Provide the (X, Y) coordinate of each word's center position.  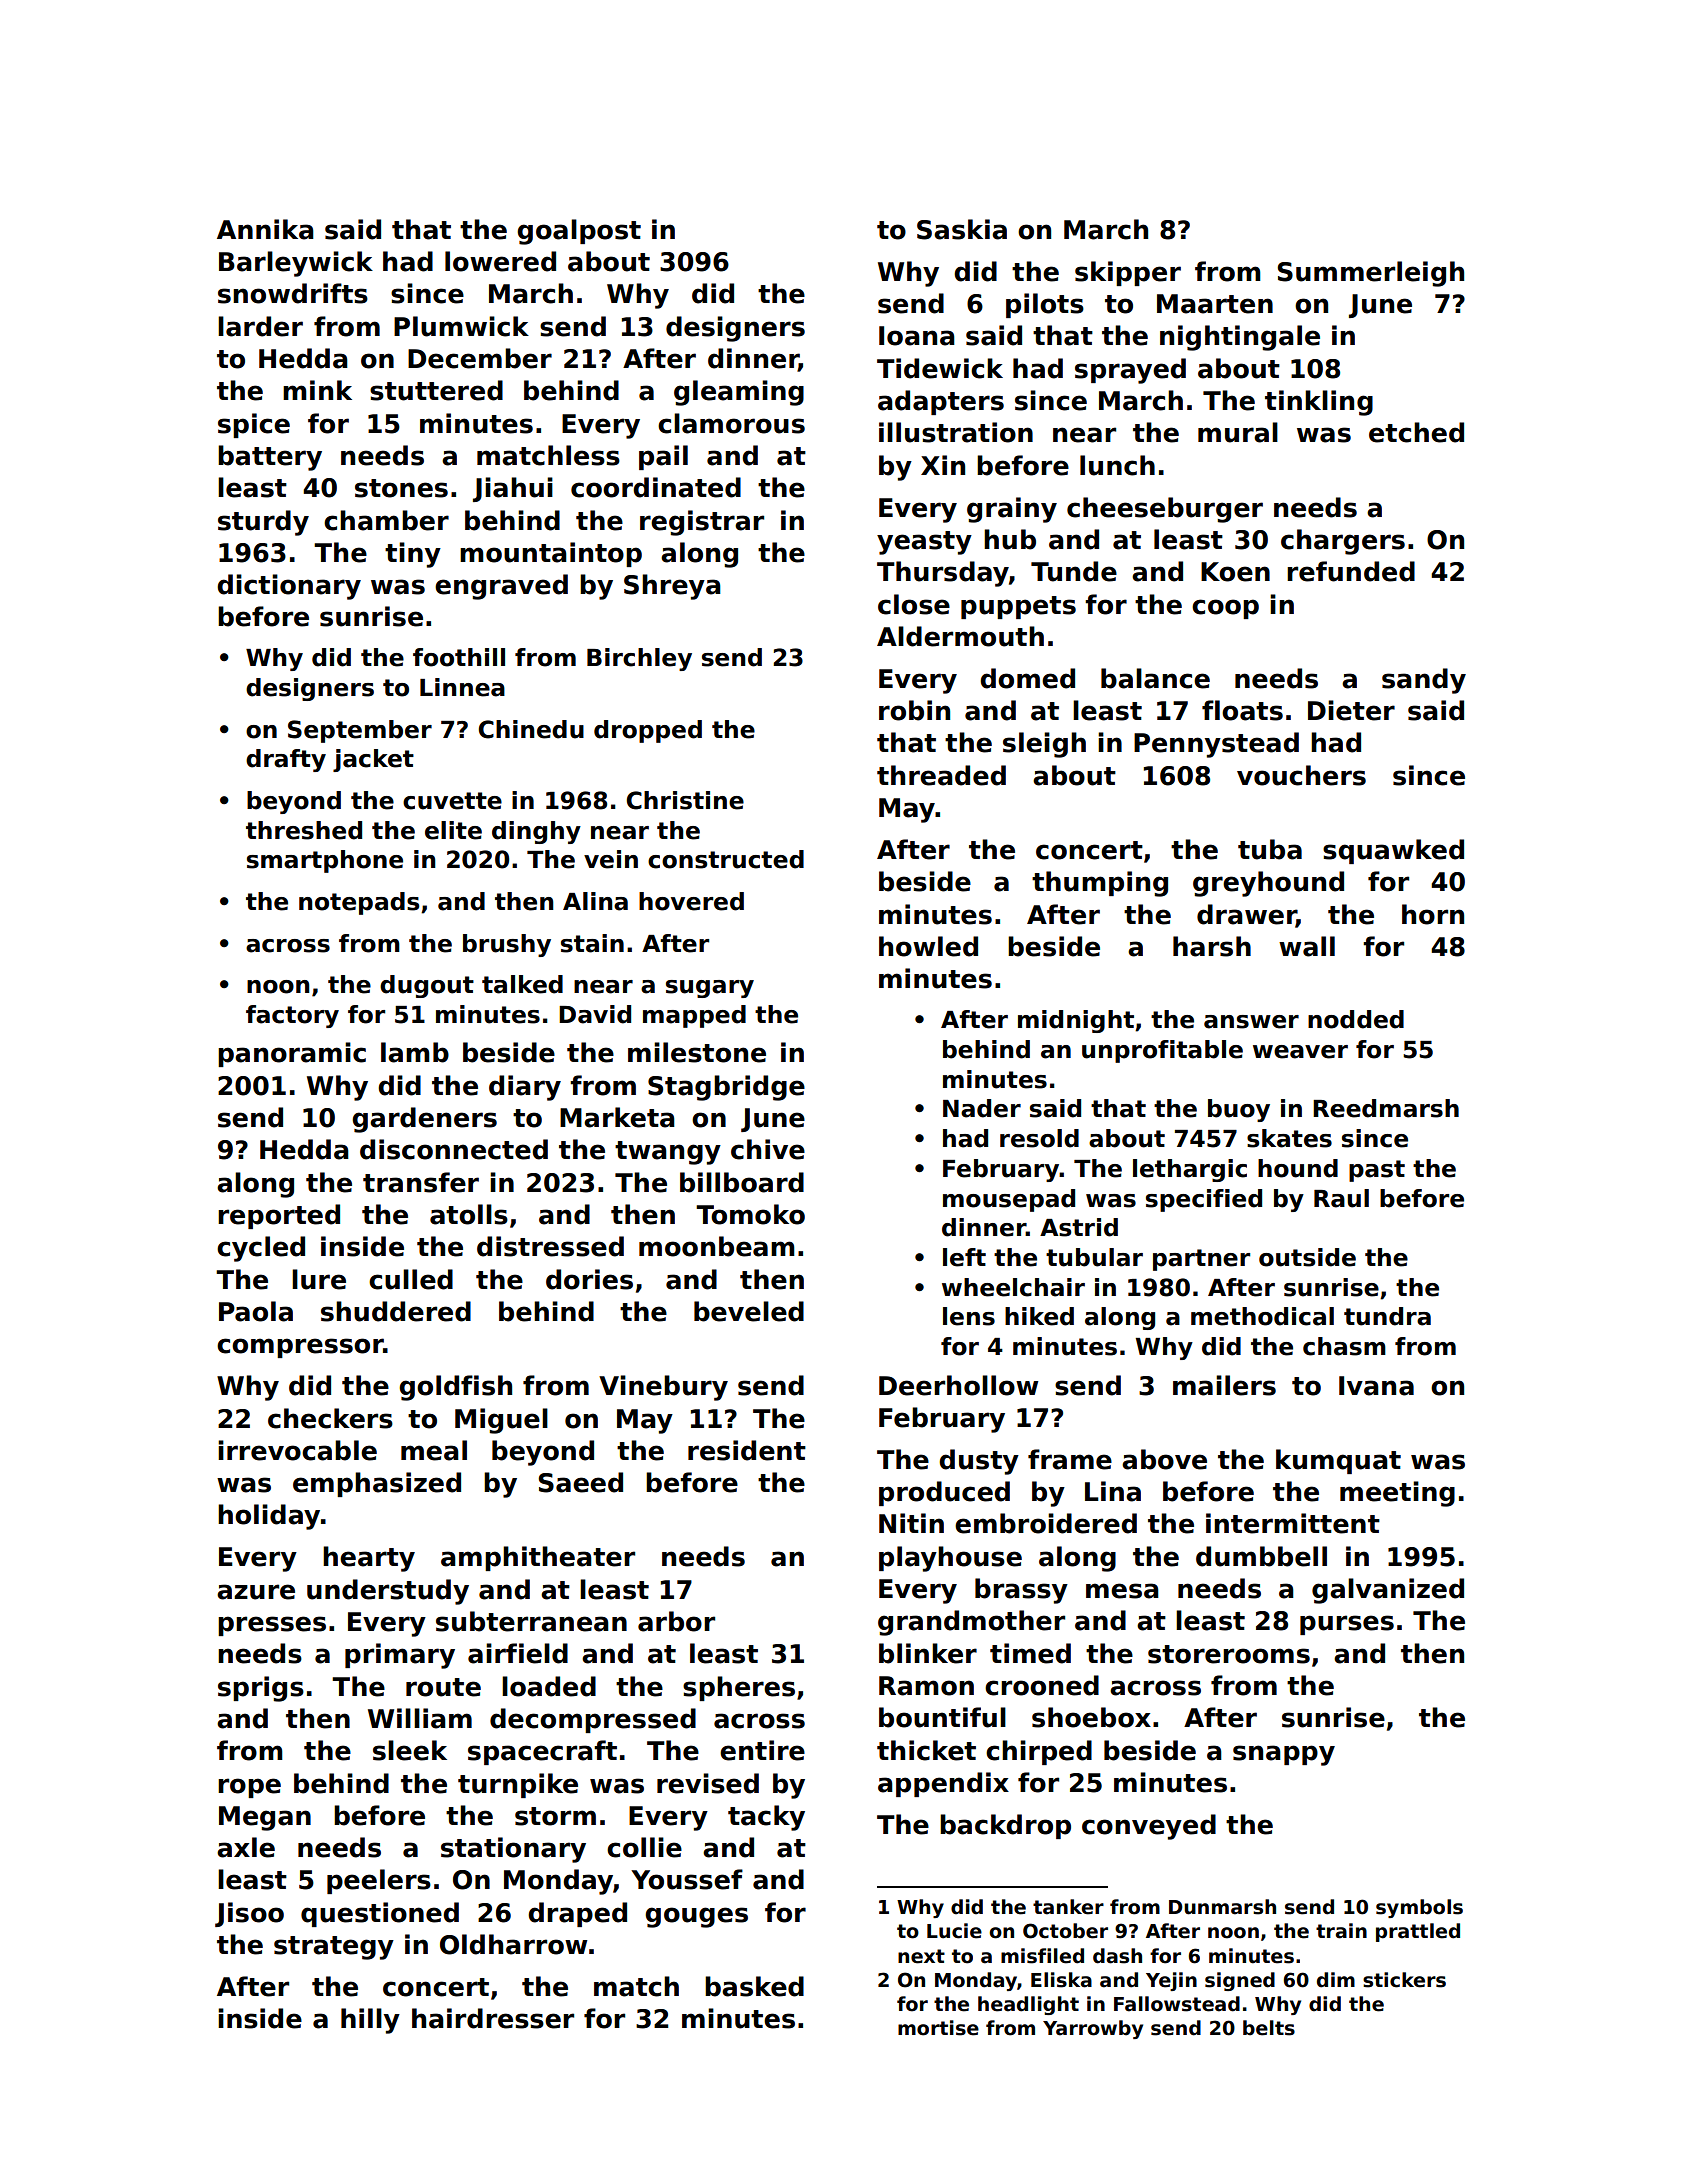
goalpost (579, 232)
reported (279, 1216)
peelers (379, 1881)
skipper (1128, 273)
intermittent (1293, 1523)
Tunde (1074, 571)
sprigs (261, 1689)
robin (914, 710)
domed (1027, 678)
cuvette (452, 801)
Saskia (962, 229)
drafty (286, 760)
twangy (668, 1153)
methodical (1262, 1316)
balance (1155, 678)
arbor (676, 1621)
